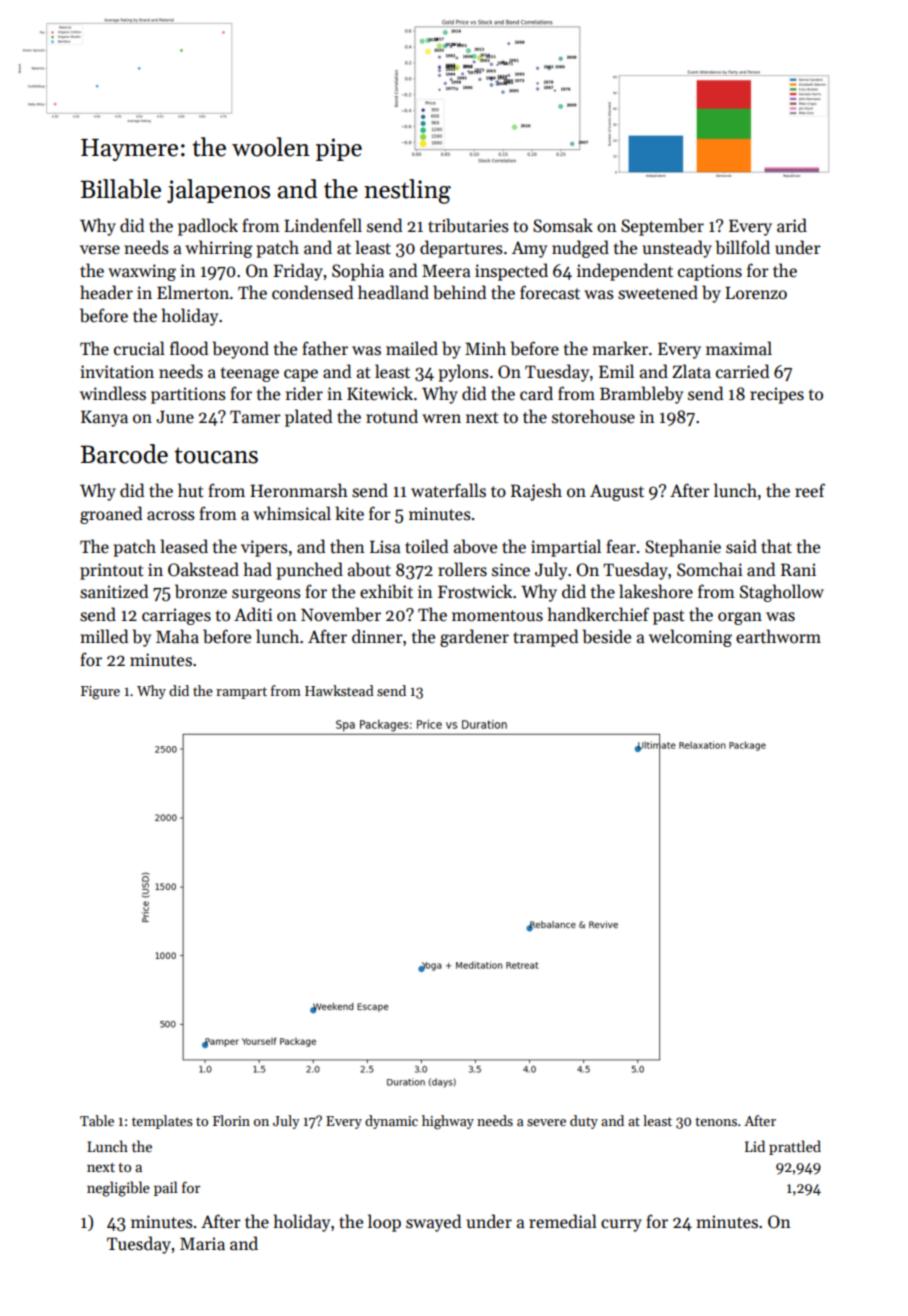 This document has height=1316, width=908. I want to click on Florin, so click(231, 1120).
